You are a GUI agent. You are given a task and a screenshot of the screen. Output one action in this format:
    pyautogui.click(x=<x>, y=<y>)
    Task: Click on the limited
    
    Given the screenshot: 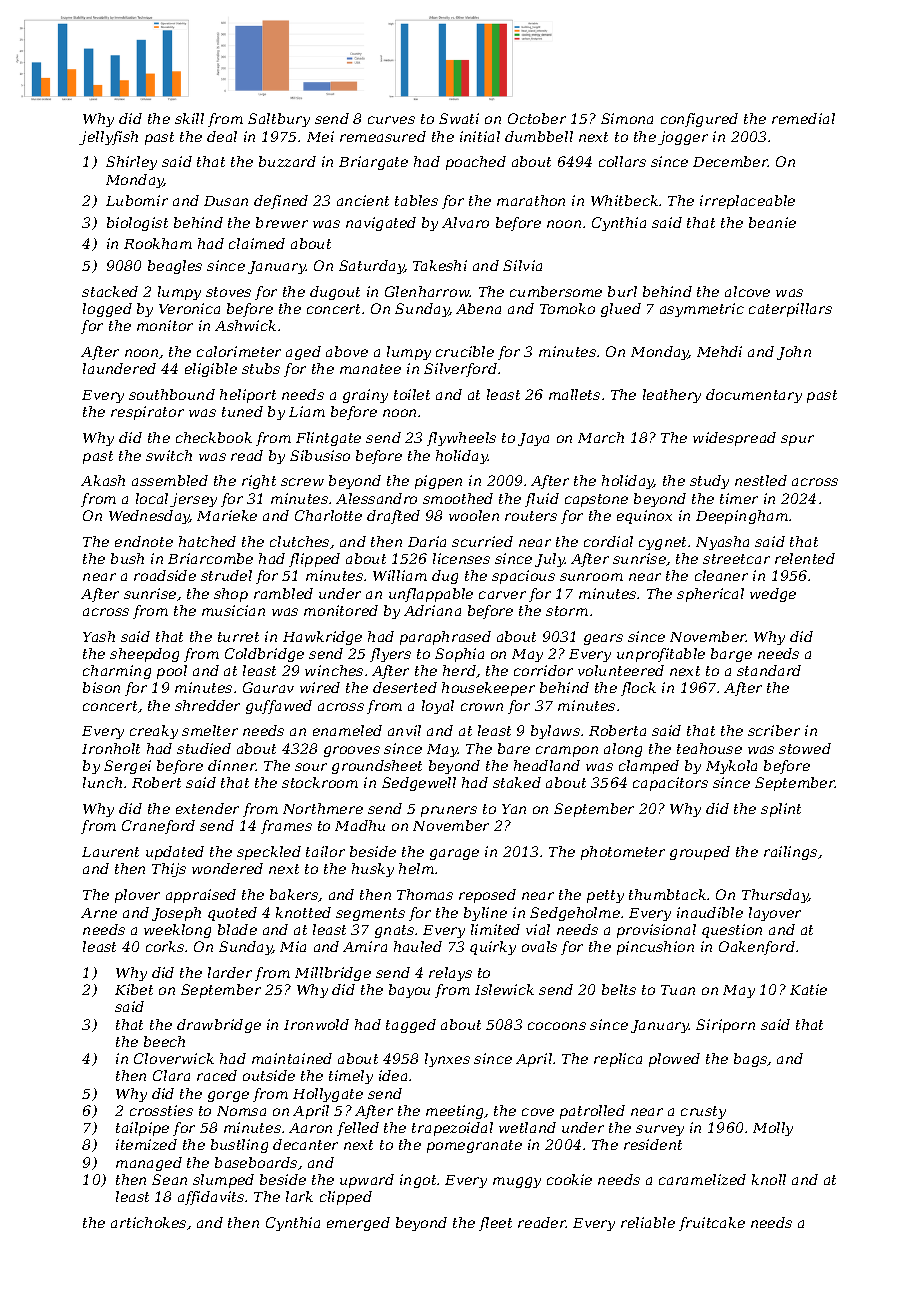 What is the action you would take?
    pyautogui.click(x=495, y=929)
